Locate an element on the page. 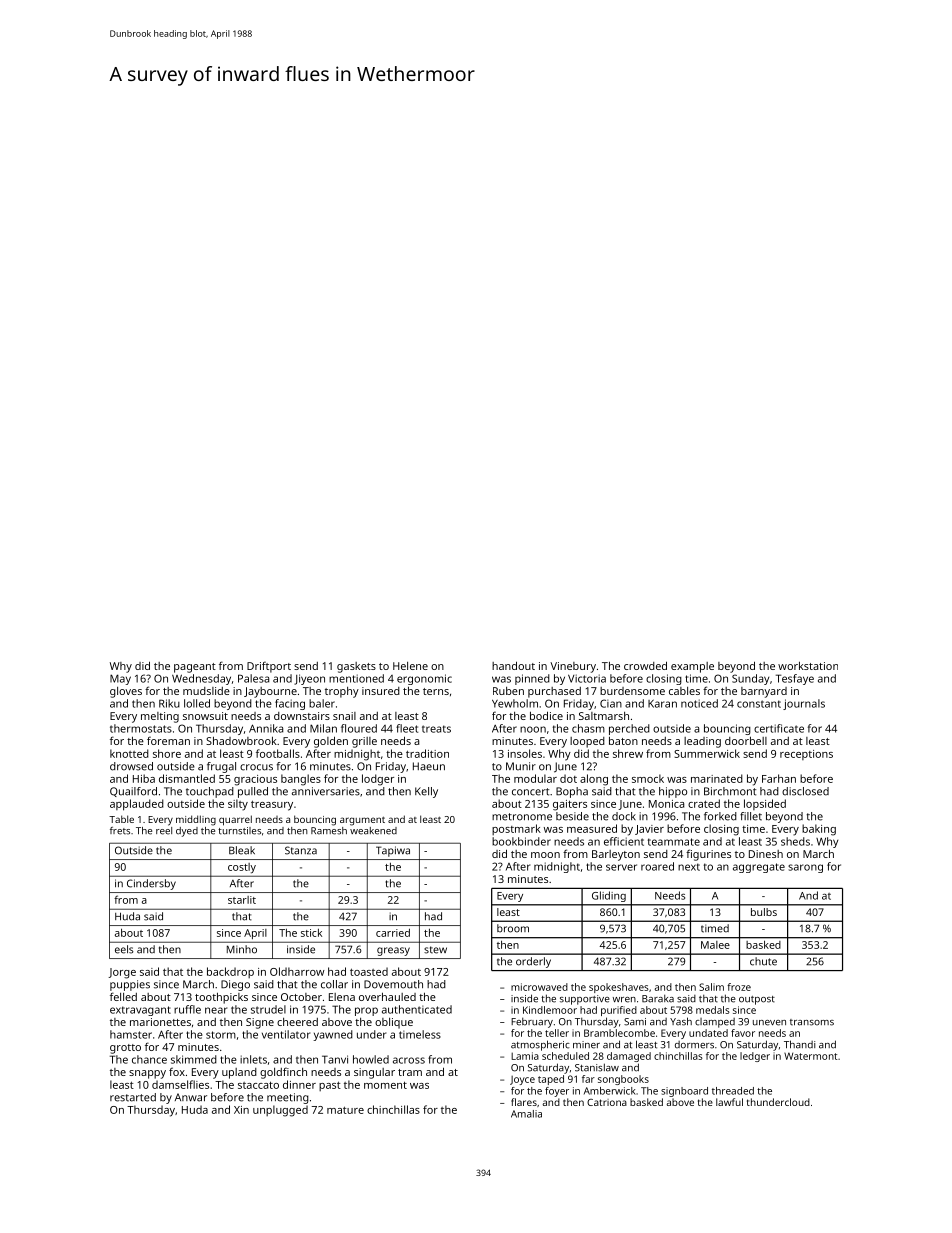 Image resolution: width=952 pixels, height=1233 pixels. metronome is located at coordinates (522, 817).
